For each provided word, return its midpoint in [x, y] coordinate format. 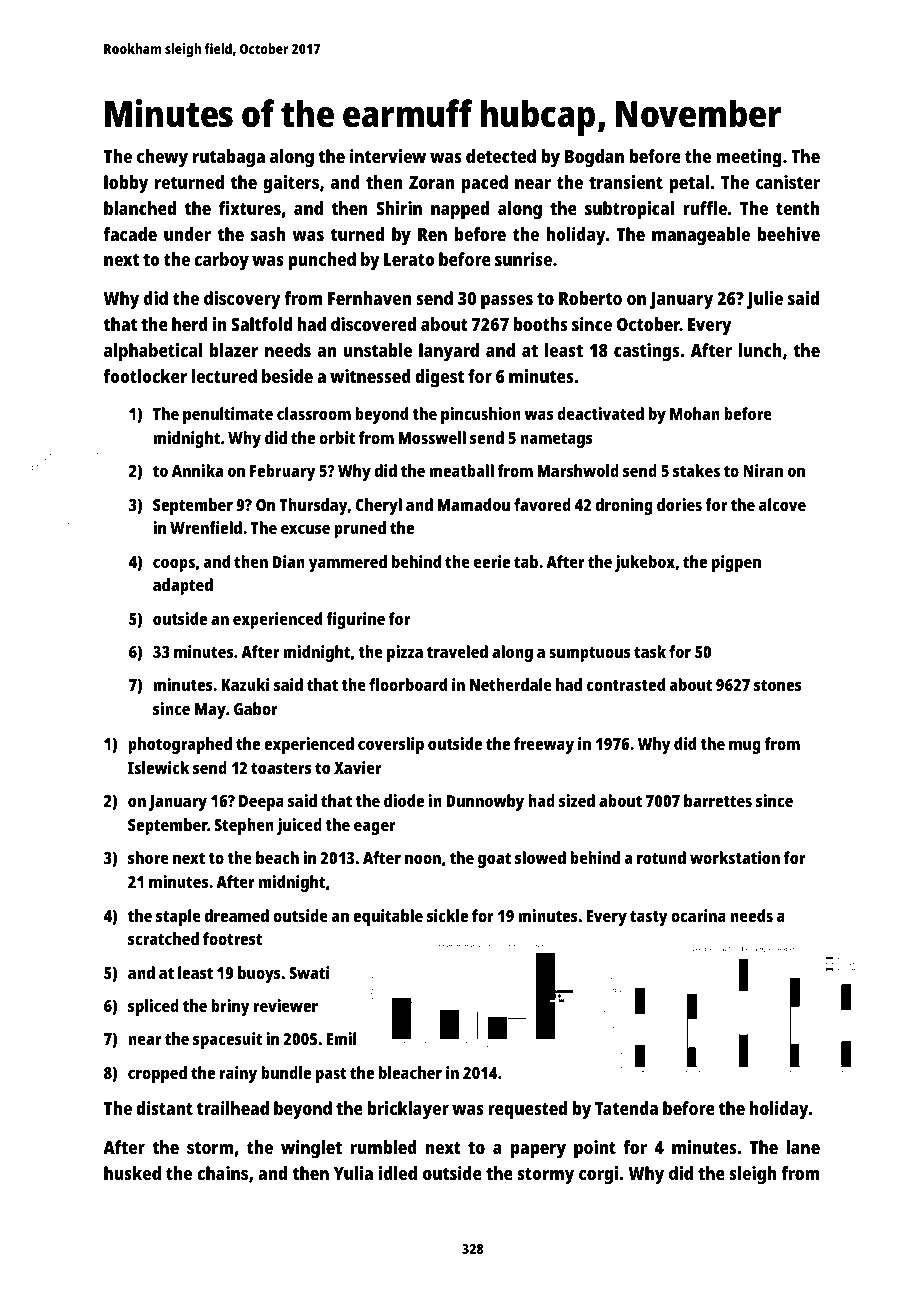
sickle [447, 915]
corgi [598, 1175]
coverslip [391, 745]
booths [540, 324]
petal [689, 184]
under [187, 234]
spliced [153, 1007]
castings [646, 352]
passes [507, 302]
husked [132, 1173]
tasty [649, 918]
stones [778, 685]
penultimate [228, 415]
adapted [183, 586]
